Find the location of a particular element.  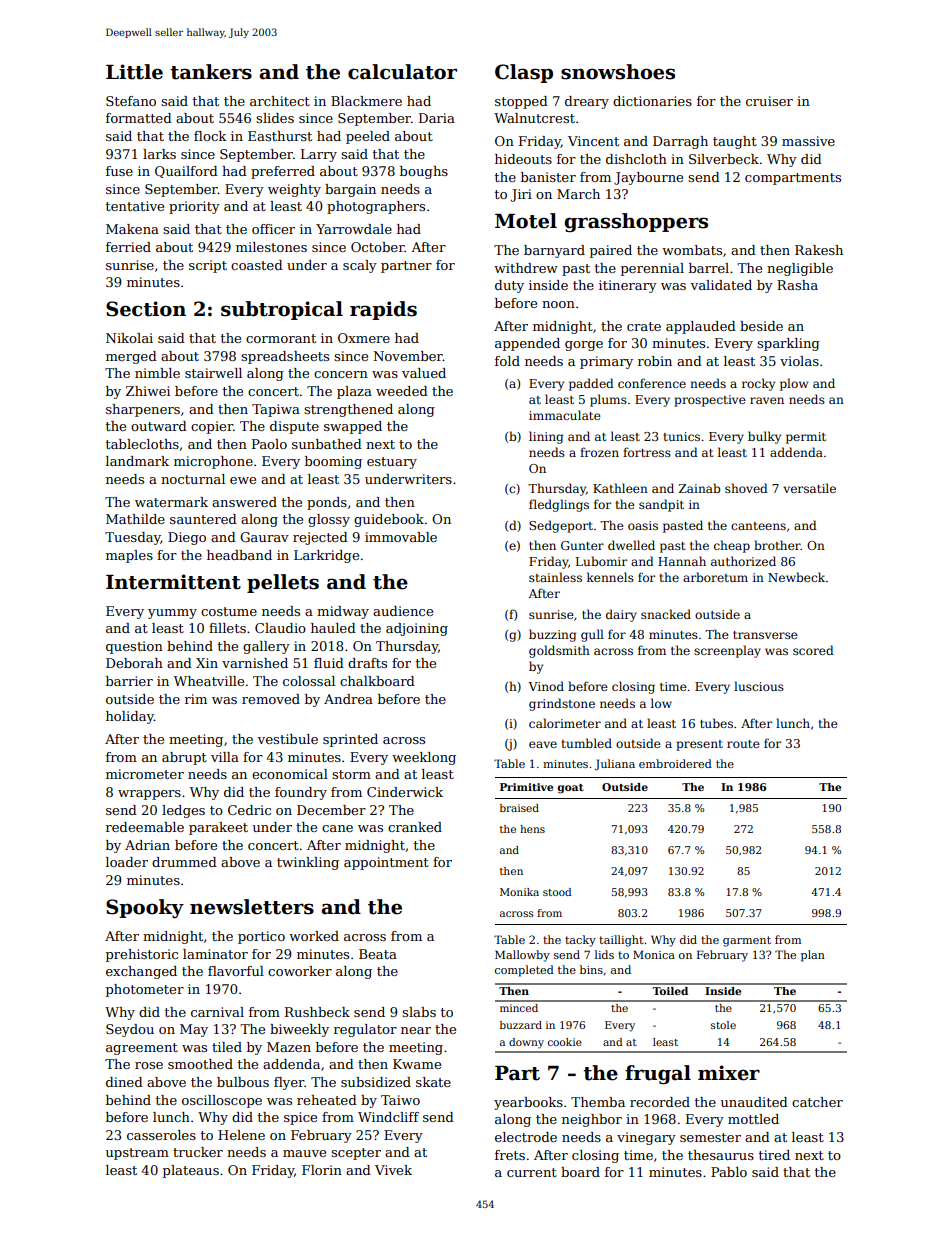

plateaus is located at coordinates (191, 1171).
